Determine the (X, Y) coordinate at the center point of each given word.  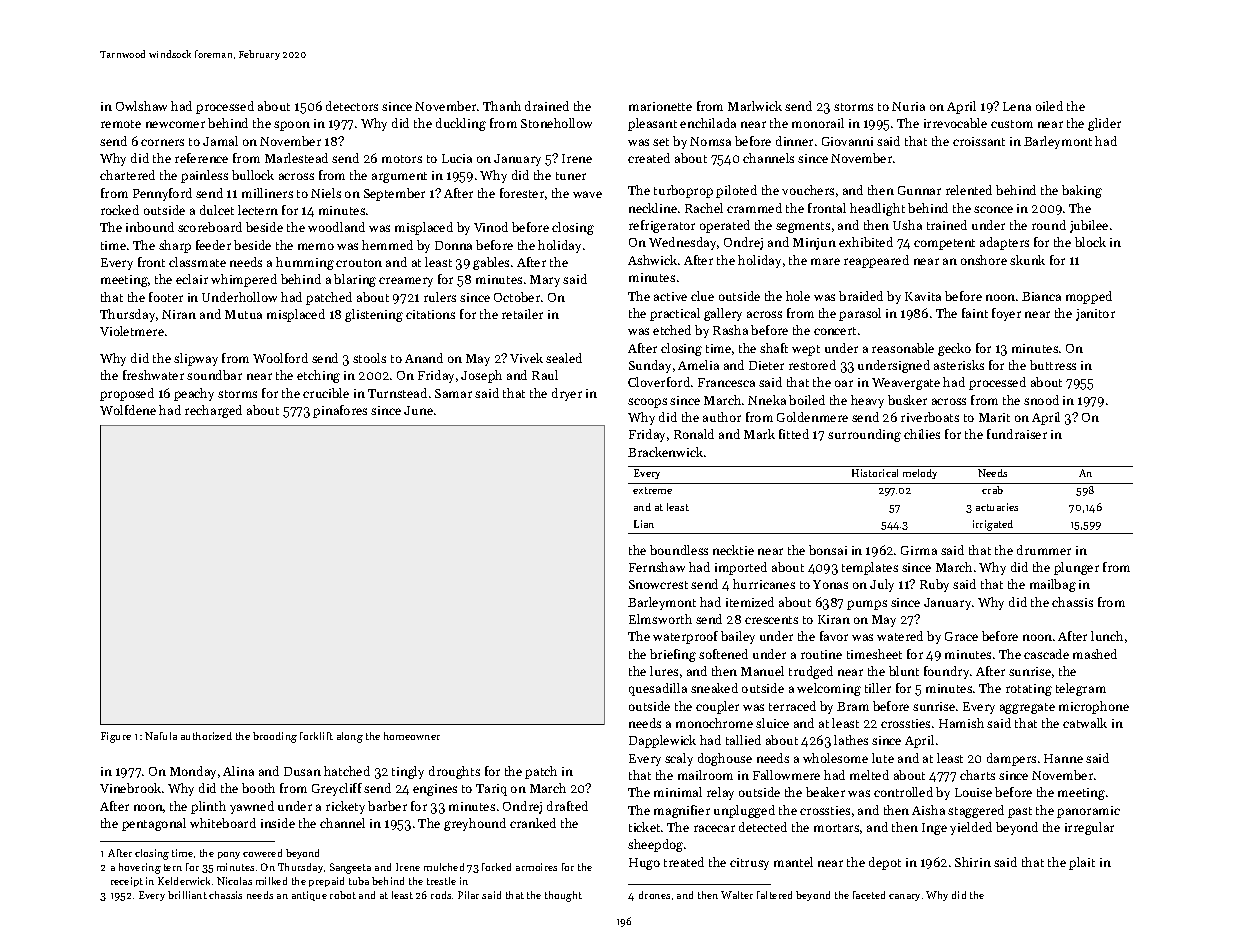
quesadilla (658, 689)
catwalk (1085, 723)
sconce (993, 209)
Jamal (220, 141)
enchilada (708, 123)
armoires (536, 867)
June (418, 410)
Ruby (934, 585)
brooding (275, 737)
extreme (652, 490)
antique (309, 896)
